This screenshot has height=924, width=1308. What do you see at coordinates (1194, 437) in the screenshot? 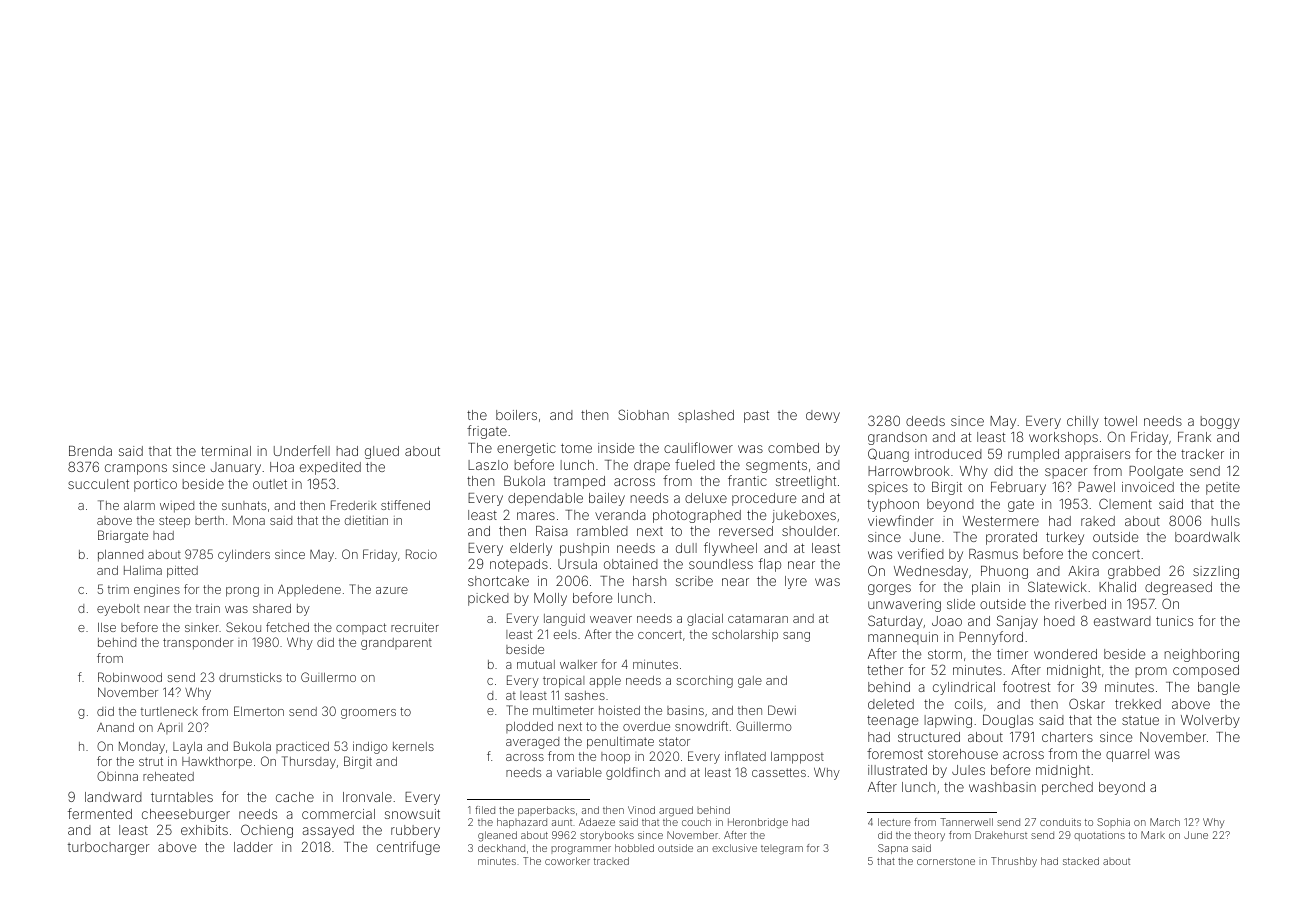
I see `Frank` at bounding box center [1194, 437].
